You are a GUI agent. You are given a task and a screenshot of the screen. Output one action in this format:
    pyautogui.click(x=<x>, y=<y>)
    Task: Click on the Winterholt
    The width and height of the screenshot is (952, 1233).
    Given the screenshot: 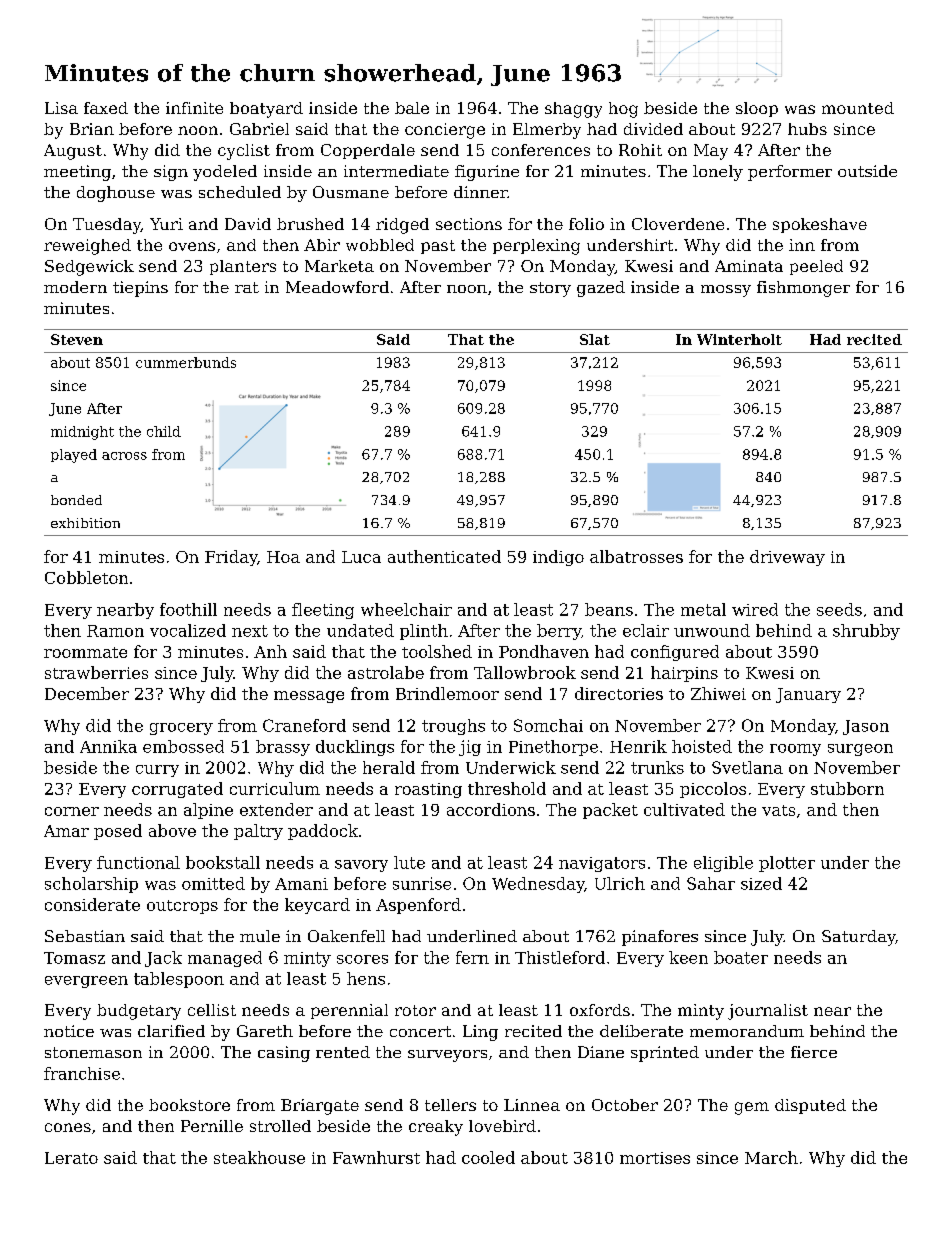 What is the action you would take?
    pyautogui.click(x=739, y=339)
